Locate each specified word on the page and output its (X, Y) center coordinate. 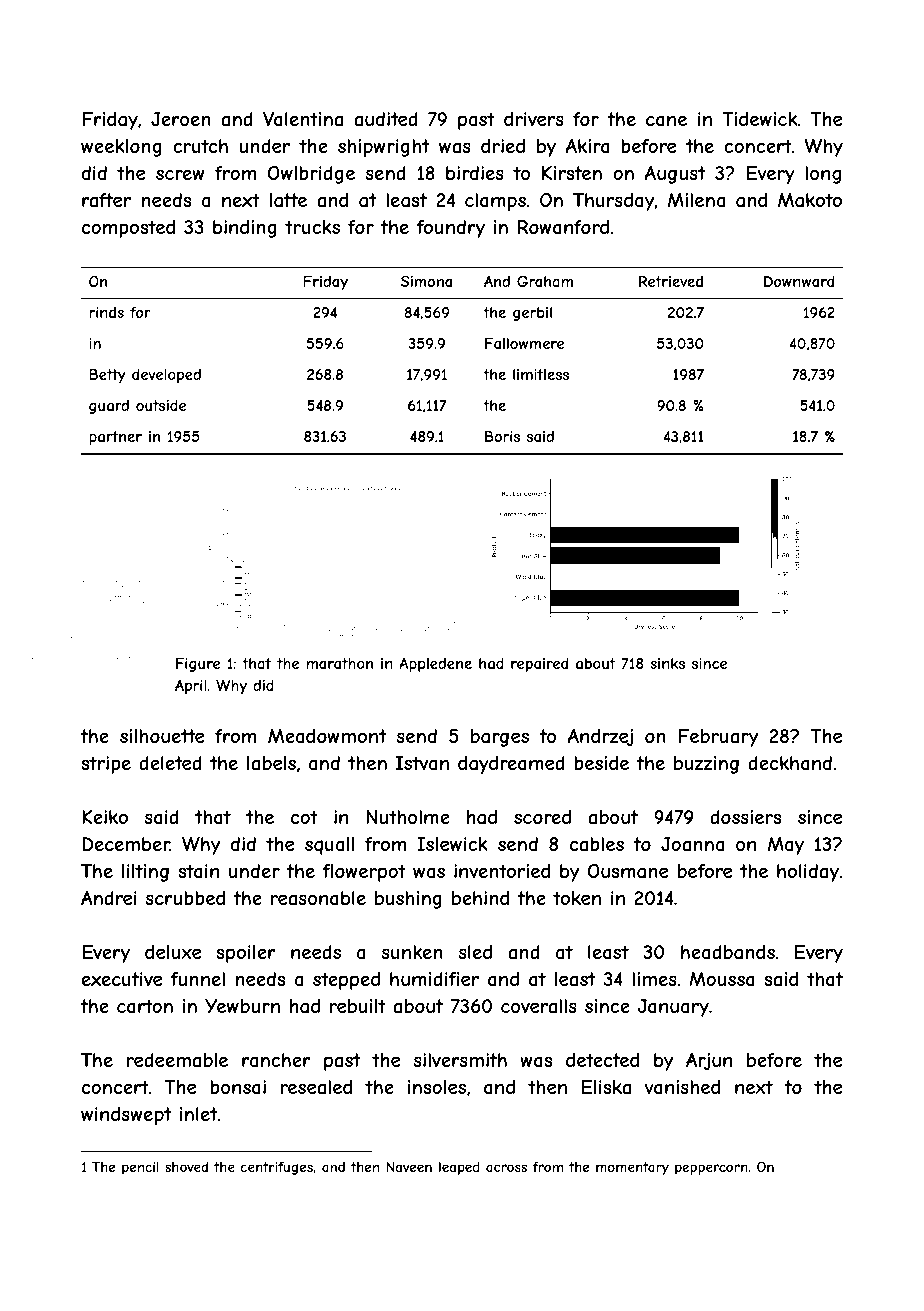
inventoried (502, 871)
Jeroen (181, 119)
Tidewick (760, 119)
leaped (459, 1168)
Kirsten (572, 173)
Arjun (709, 1062)
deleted (170, 763)
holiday (808, 873)
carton (145, 1006)
